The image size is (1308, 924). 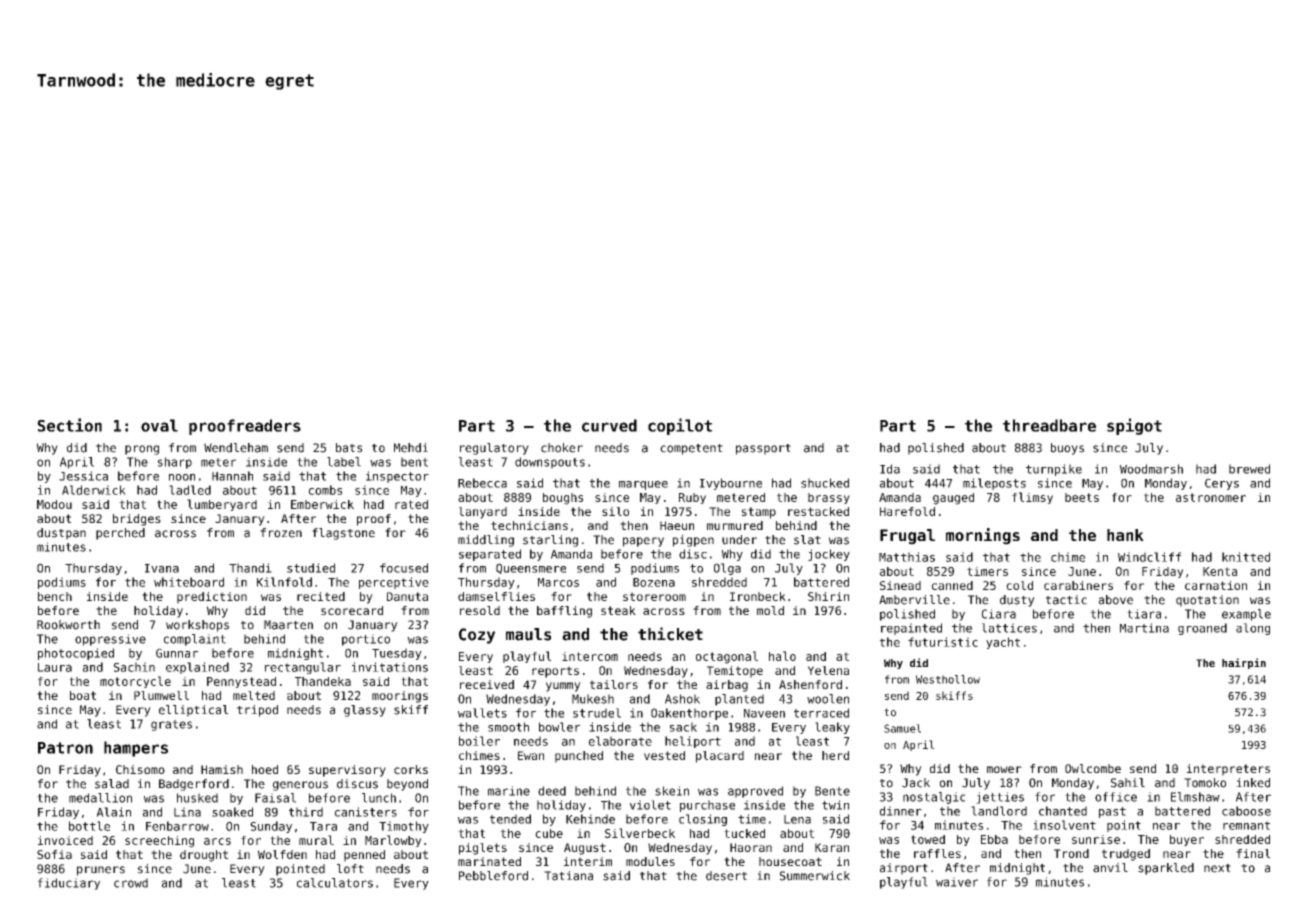 I want to click on passport, so click(x=763, y=449).
